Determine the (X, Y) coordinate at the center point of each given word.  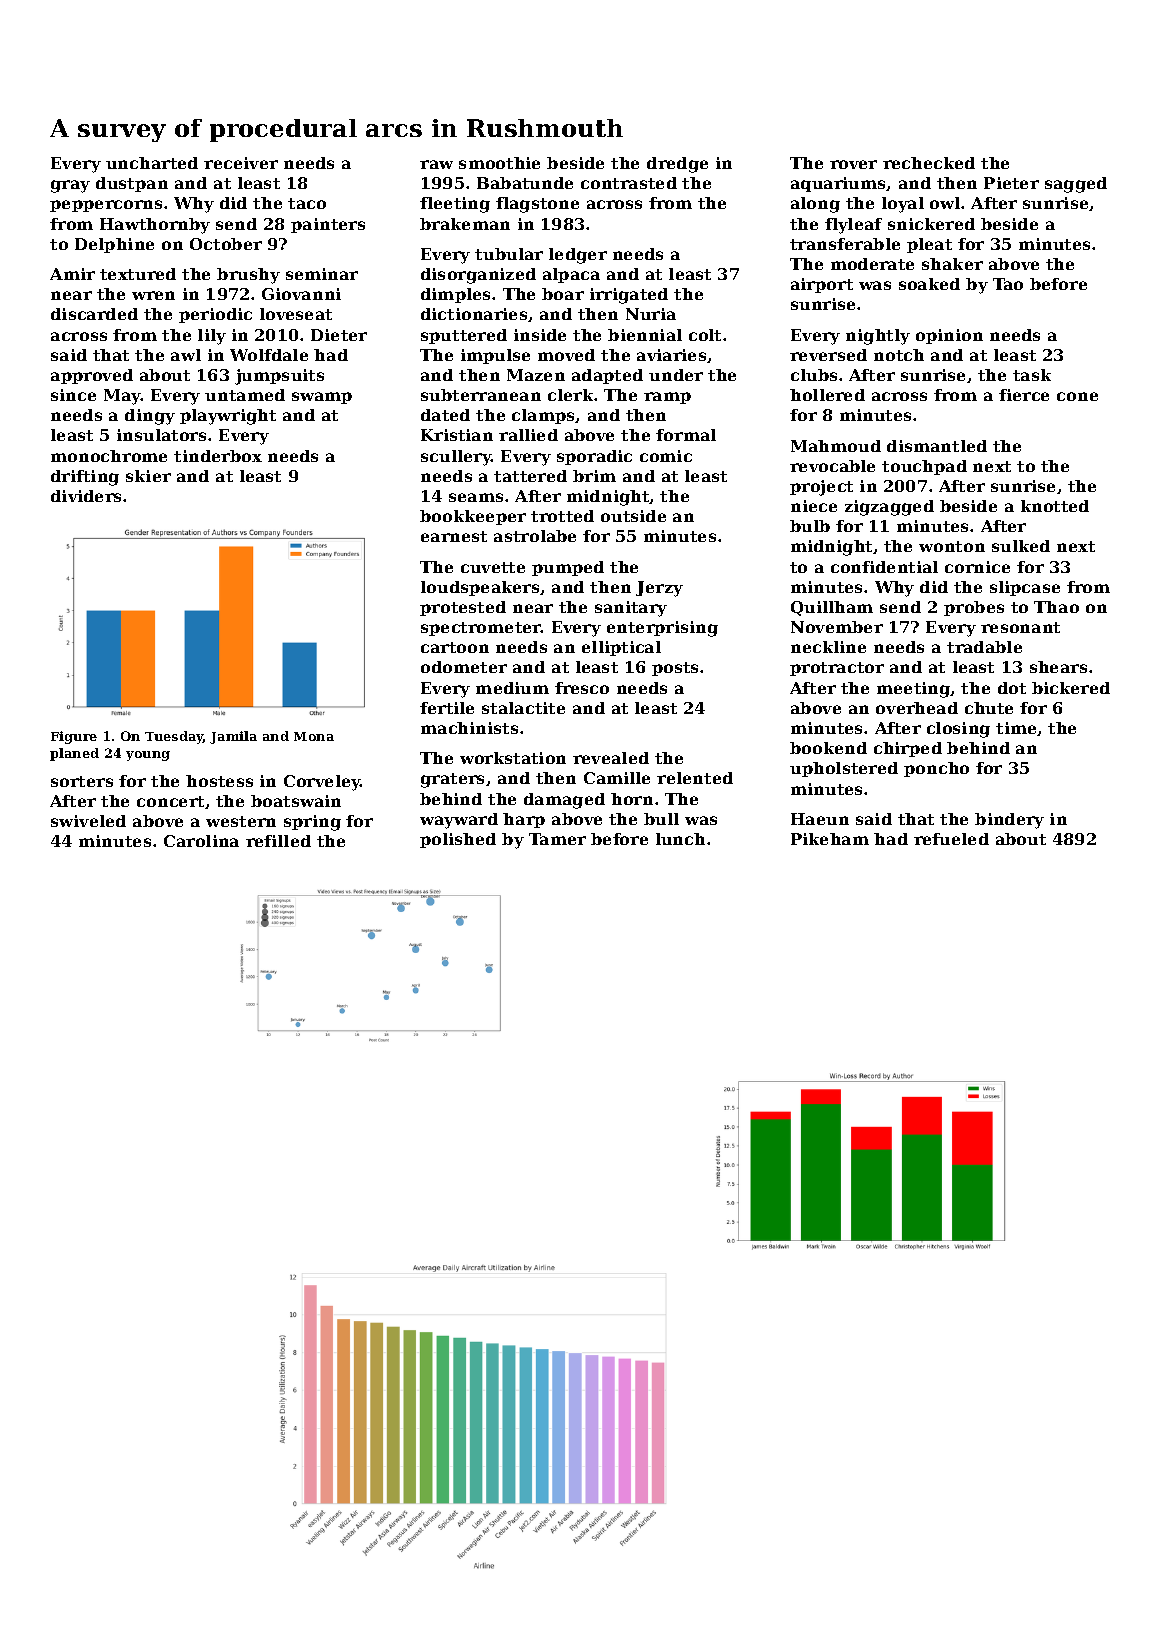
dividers (86, 496)
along (815, 205)
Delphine (114, 245)
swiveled (88, 821)
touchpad (924, 467)
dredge (677, 165)
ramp (667, 398)
